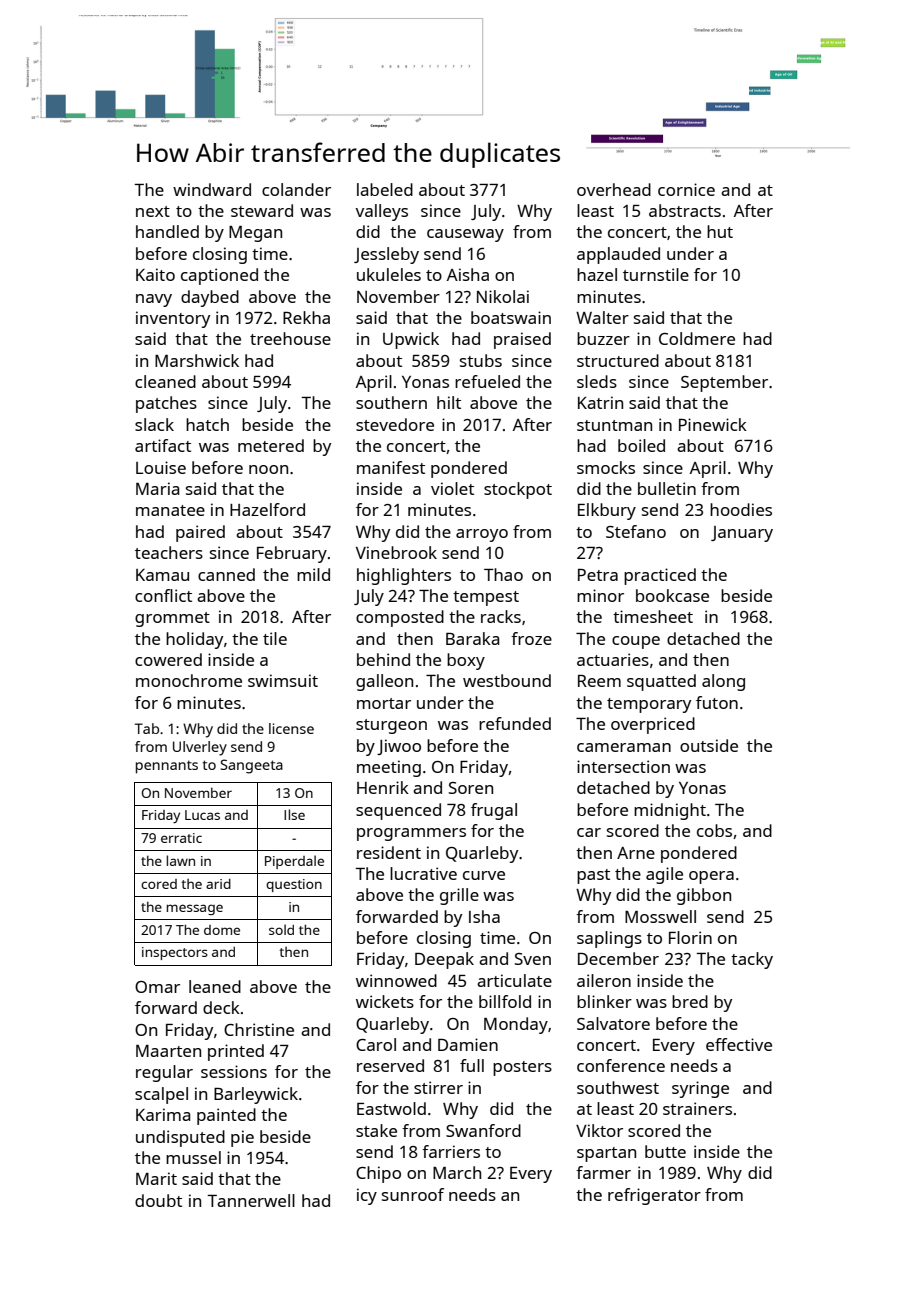 The image size is (908, 1316). Describe the element at coordinates (739, 1044) in the screenshot. I see `effective` at that location.
